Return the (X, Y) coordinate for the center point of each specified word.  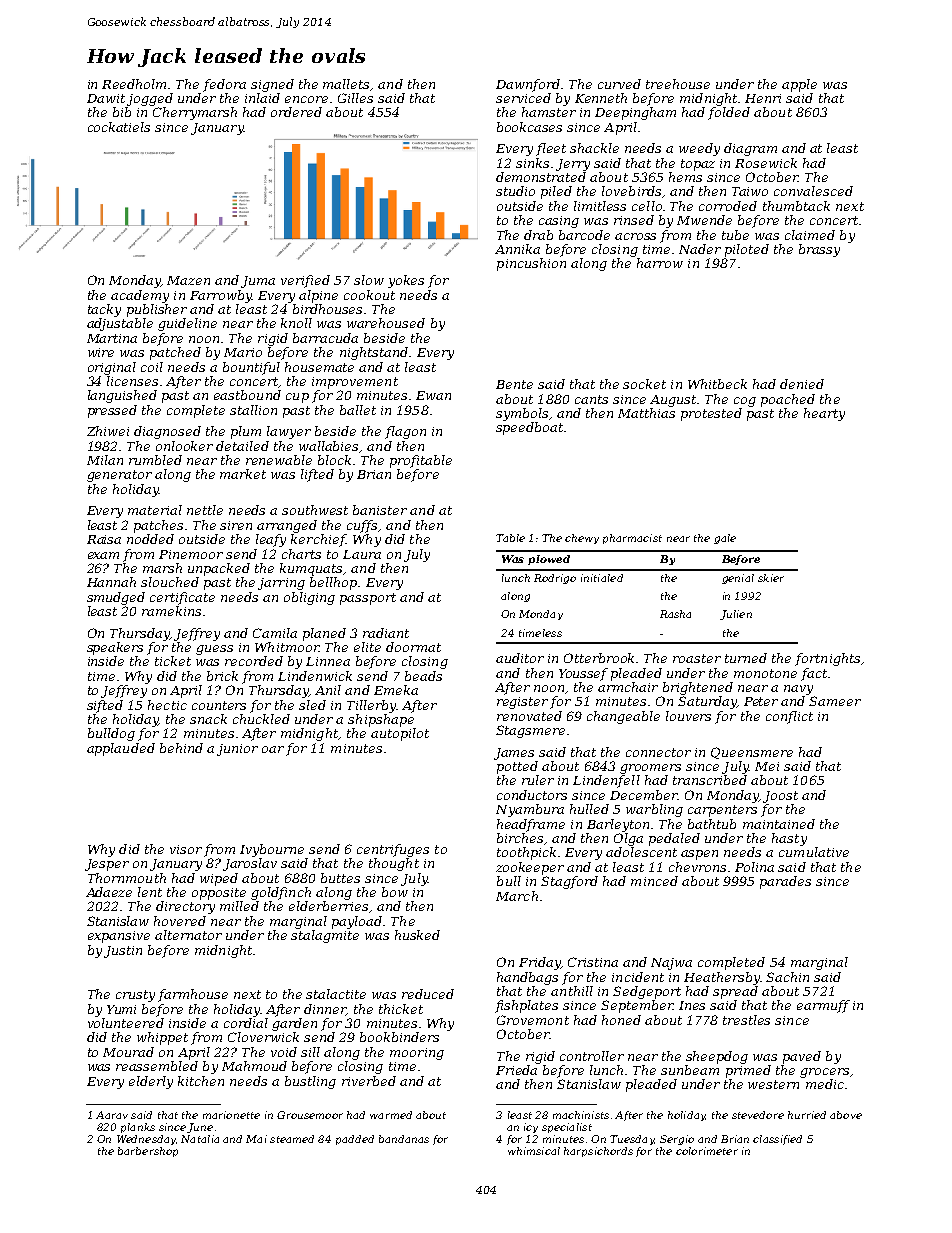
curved (619, 84)
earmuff (823, 1006)
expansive (119, 937)
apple (799, 85)
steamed (292, 1139)
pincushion (531, 264)
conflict (789, 717)
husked (417, 935)
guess (214, 650)
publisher (157, 310)
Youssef (583, 674)
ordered (296, 112)
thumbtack (796, 206)
